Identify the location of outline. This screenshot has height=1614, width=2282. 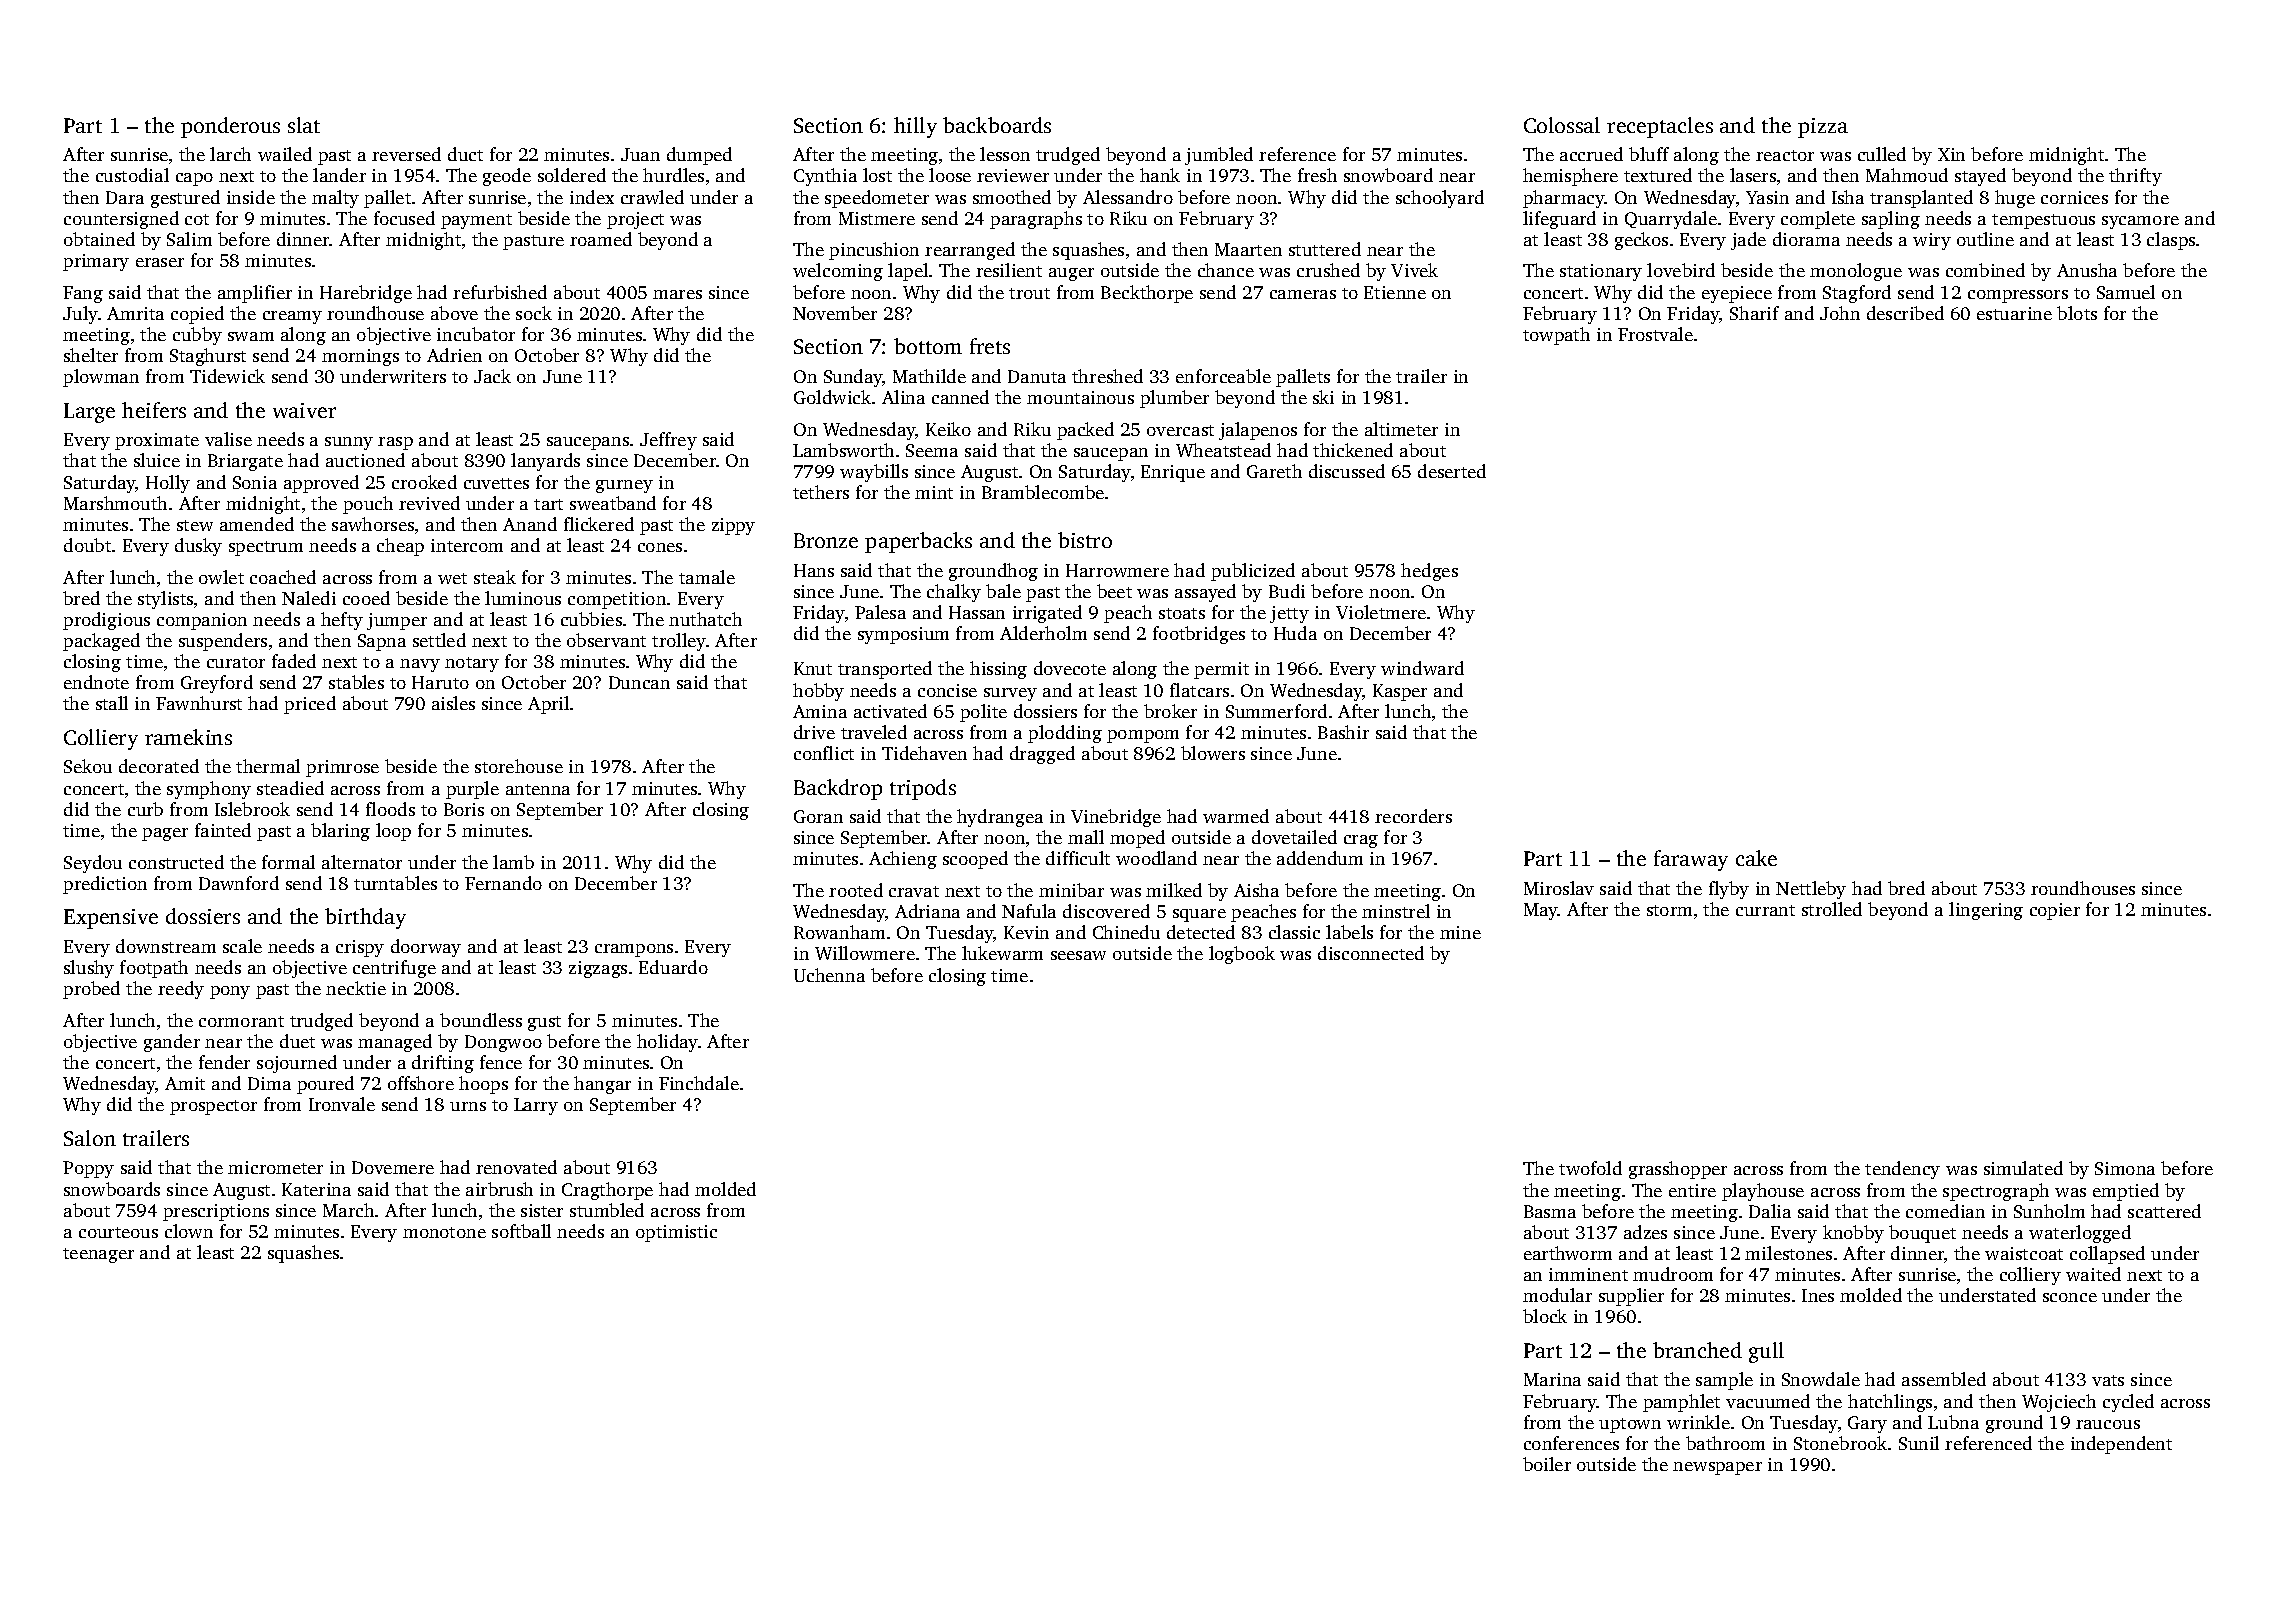
(1985, 239).
